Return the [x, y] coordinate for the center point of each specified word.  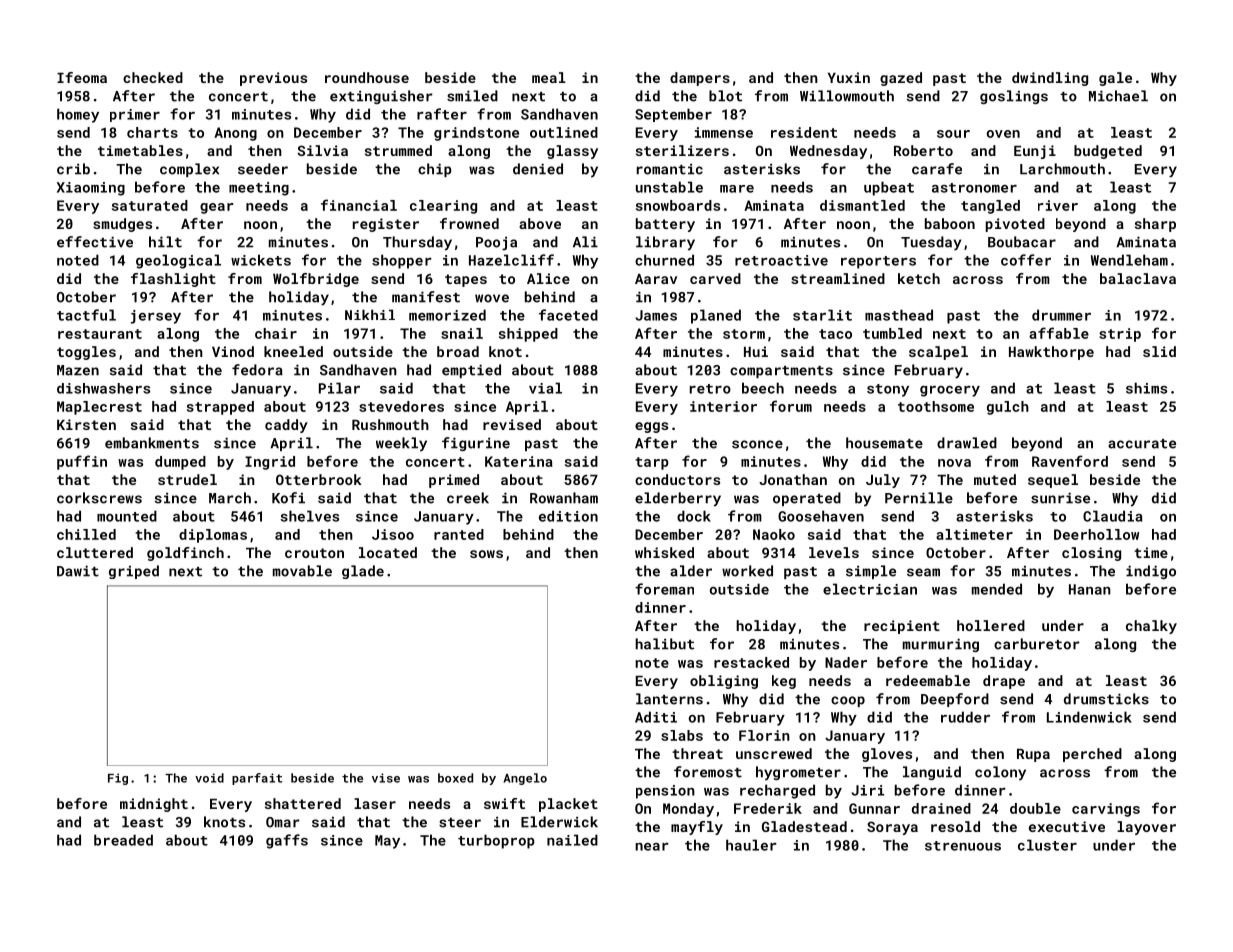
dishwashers [103, 388]
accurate [1142, 444]
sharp [1155, 225]
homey [78, 115]
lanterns [669, 699]
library [665, 243]
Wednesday [828, 152]
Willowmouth [847, 96]
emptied [471, 371]
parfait [257, 779]
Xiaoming [91, 189]
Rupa [1033, 755]
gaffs [287, 841]
